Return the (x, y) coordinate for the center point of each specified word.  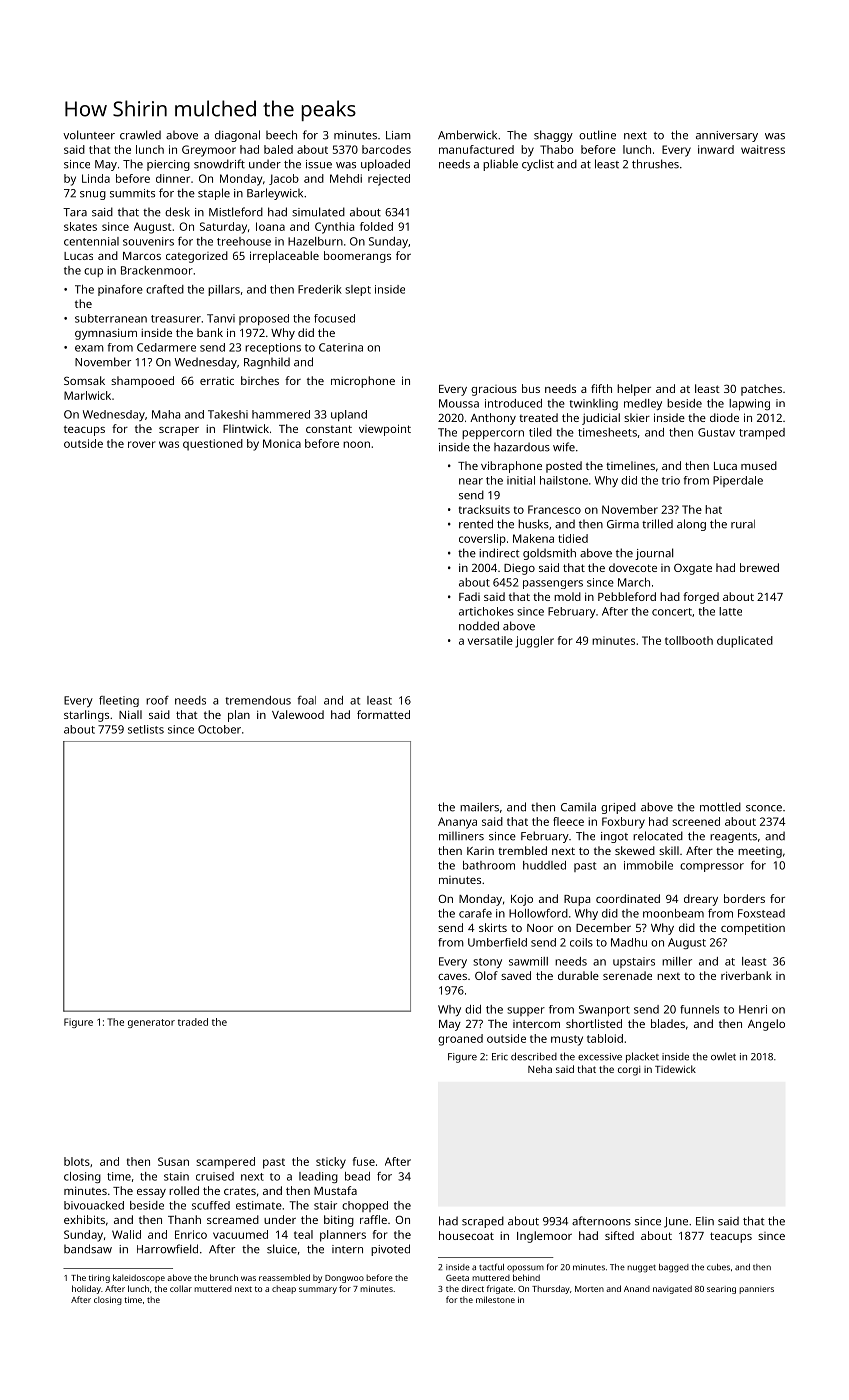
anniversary (727, 136)
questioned (213, 445)
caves (452, 977)
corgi (629, 1071)
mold (567, 596)
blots (77, 1161)
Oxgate (693, 569)
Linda (96, 178)
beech (281, 135)
